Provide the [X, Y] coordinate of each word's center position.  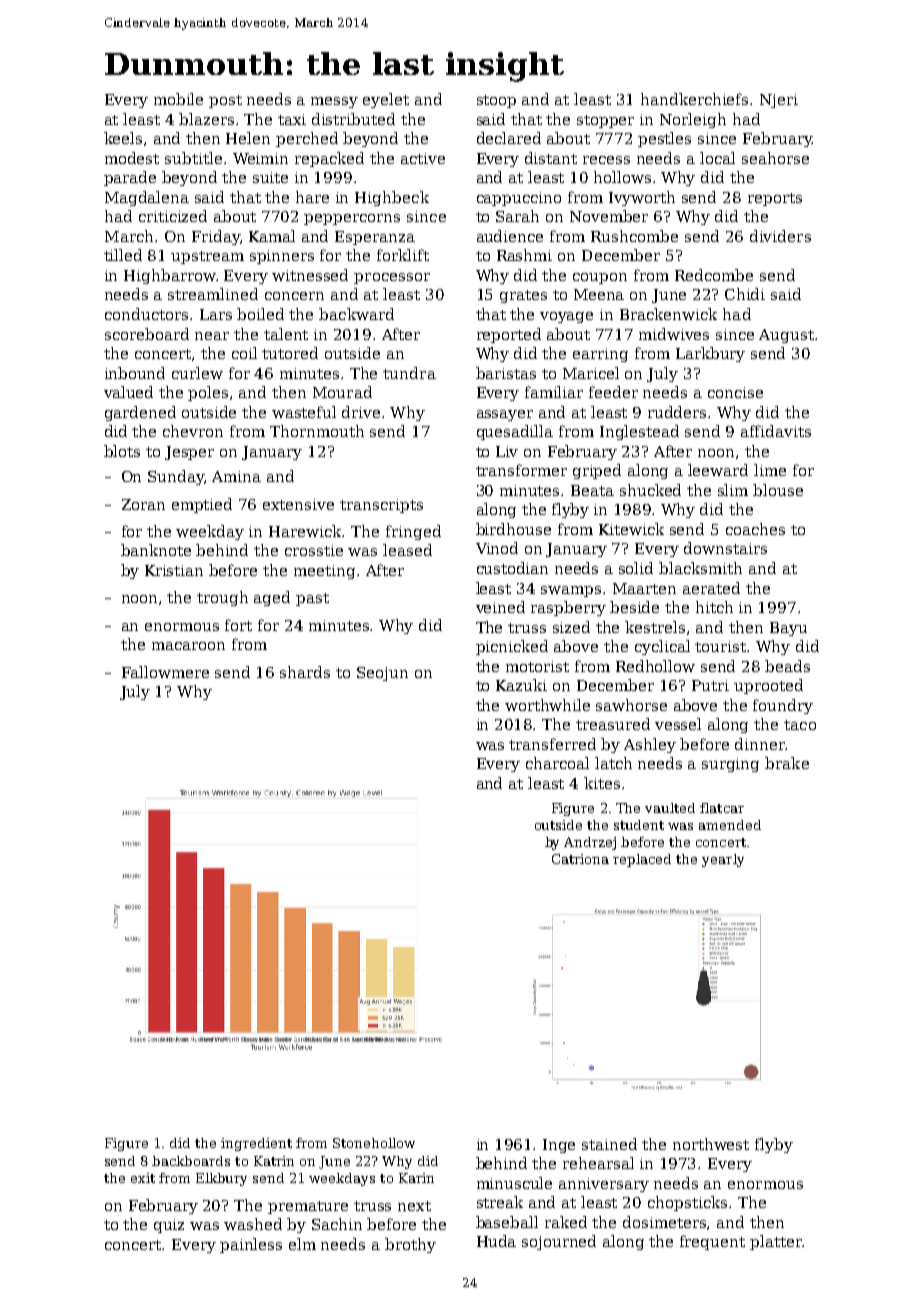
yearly [723, 860]
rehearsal [598, 1163]
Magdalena [147, 198]
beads [787, 666]
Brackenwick [668, 314]
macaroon [188, 646]
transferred [552, 744]
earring [600, 355]
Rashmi [524, 255]
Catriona [580, 859]
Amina [236, 476]
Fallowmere [165, 672]
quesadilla [515, 432]
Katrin [274, 1161]
